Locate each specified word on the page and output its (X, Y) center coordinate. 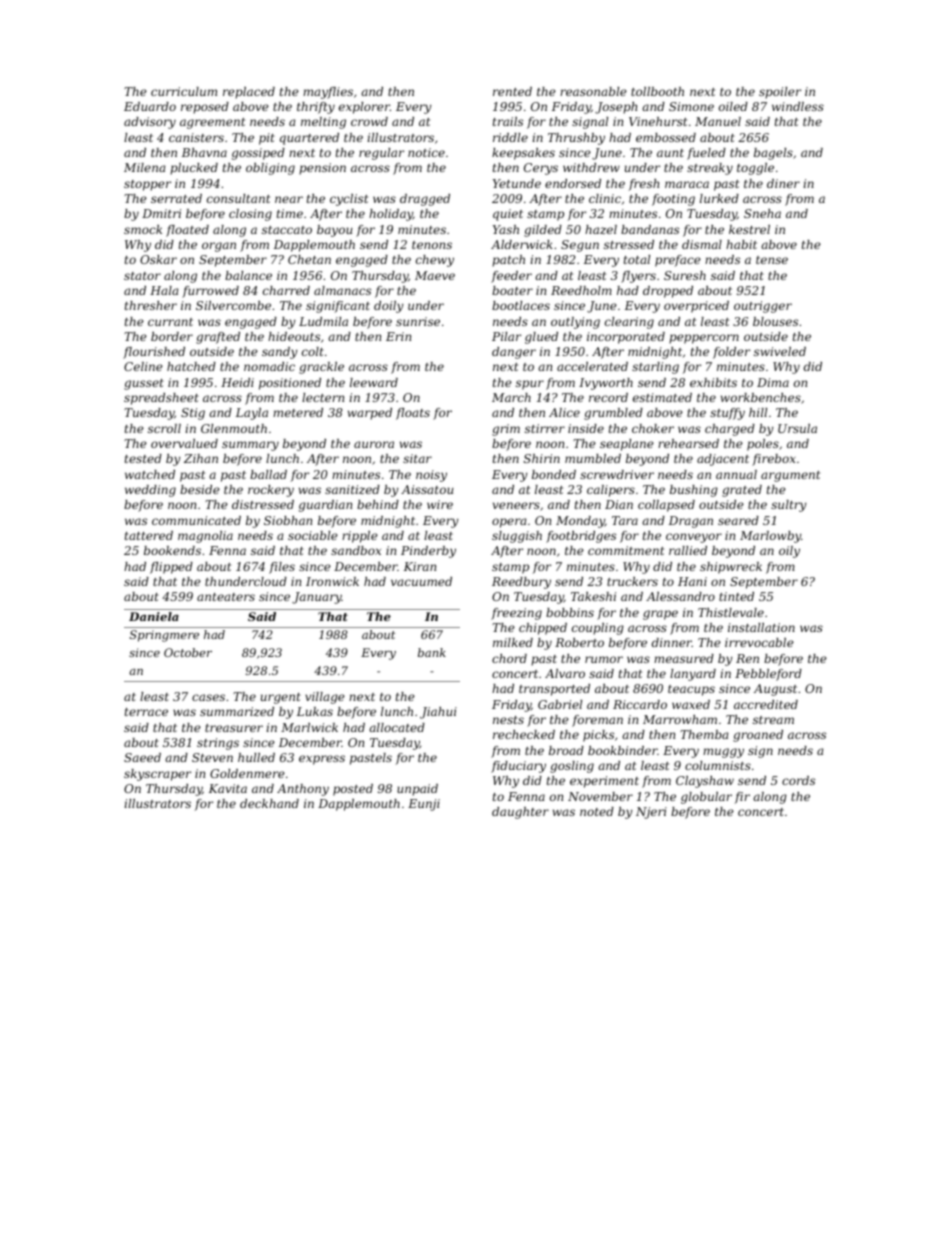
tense (772, 260)
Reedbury (521, 583)
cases (208, 697)
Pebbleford (768, 675)
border (172, 336)
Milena (144, 167)
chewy (435, 261)
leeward (374, 382)
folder (731, 353)
